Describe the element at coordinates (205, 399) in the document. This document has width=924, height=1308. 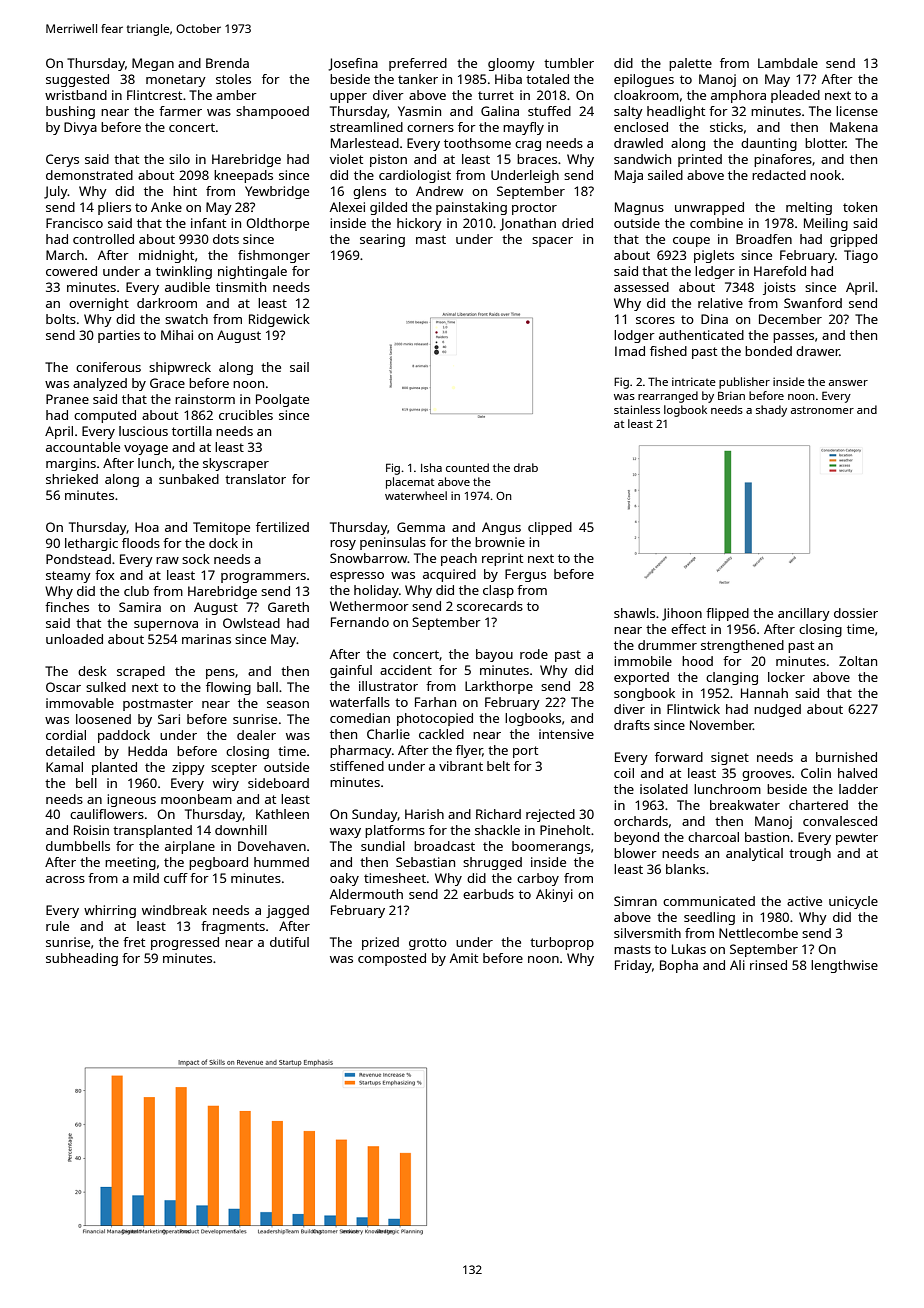
I see `rainstorm` at that location.
